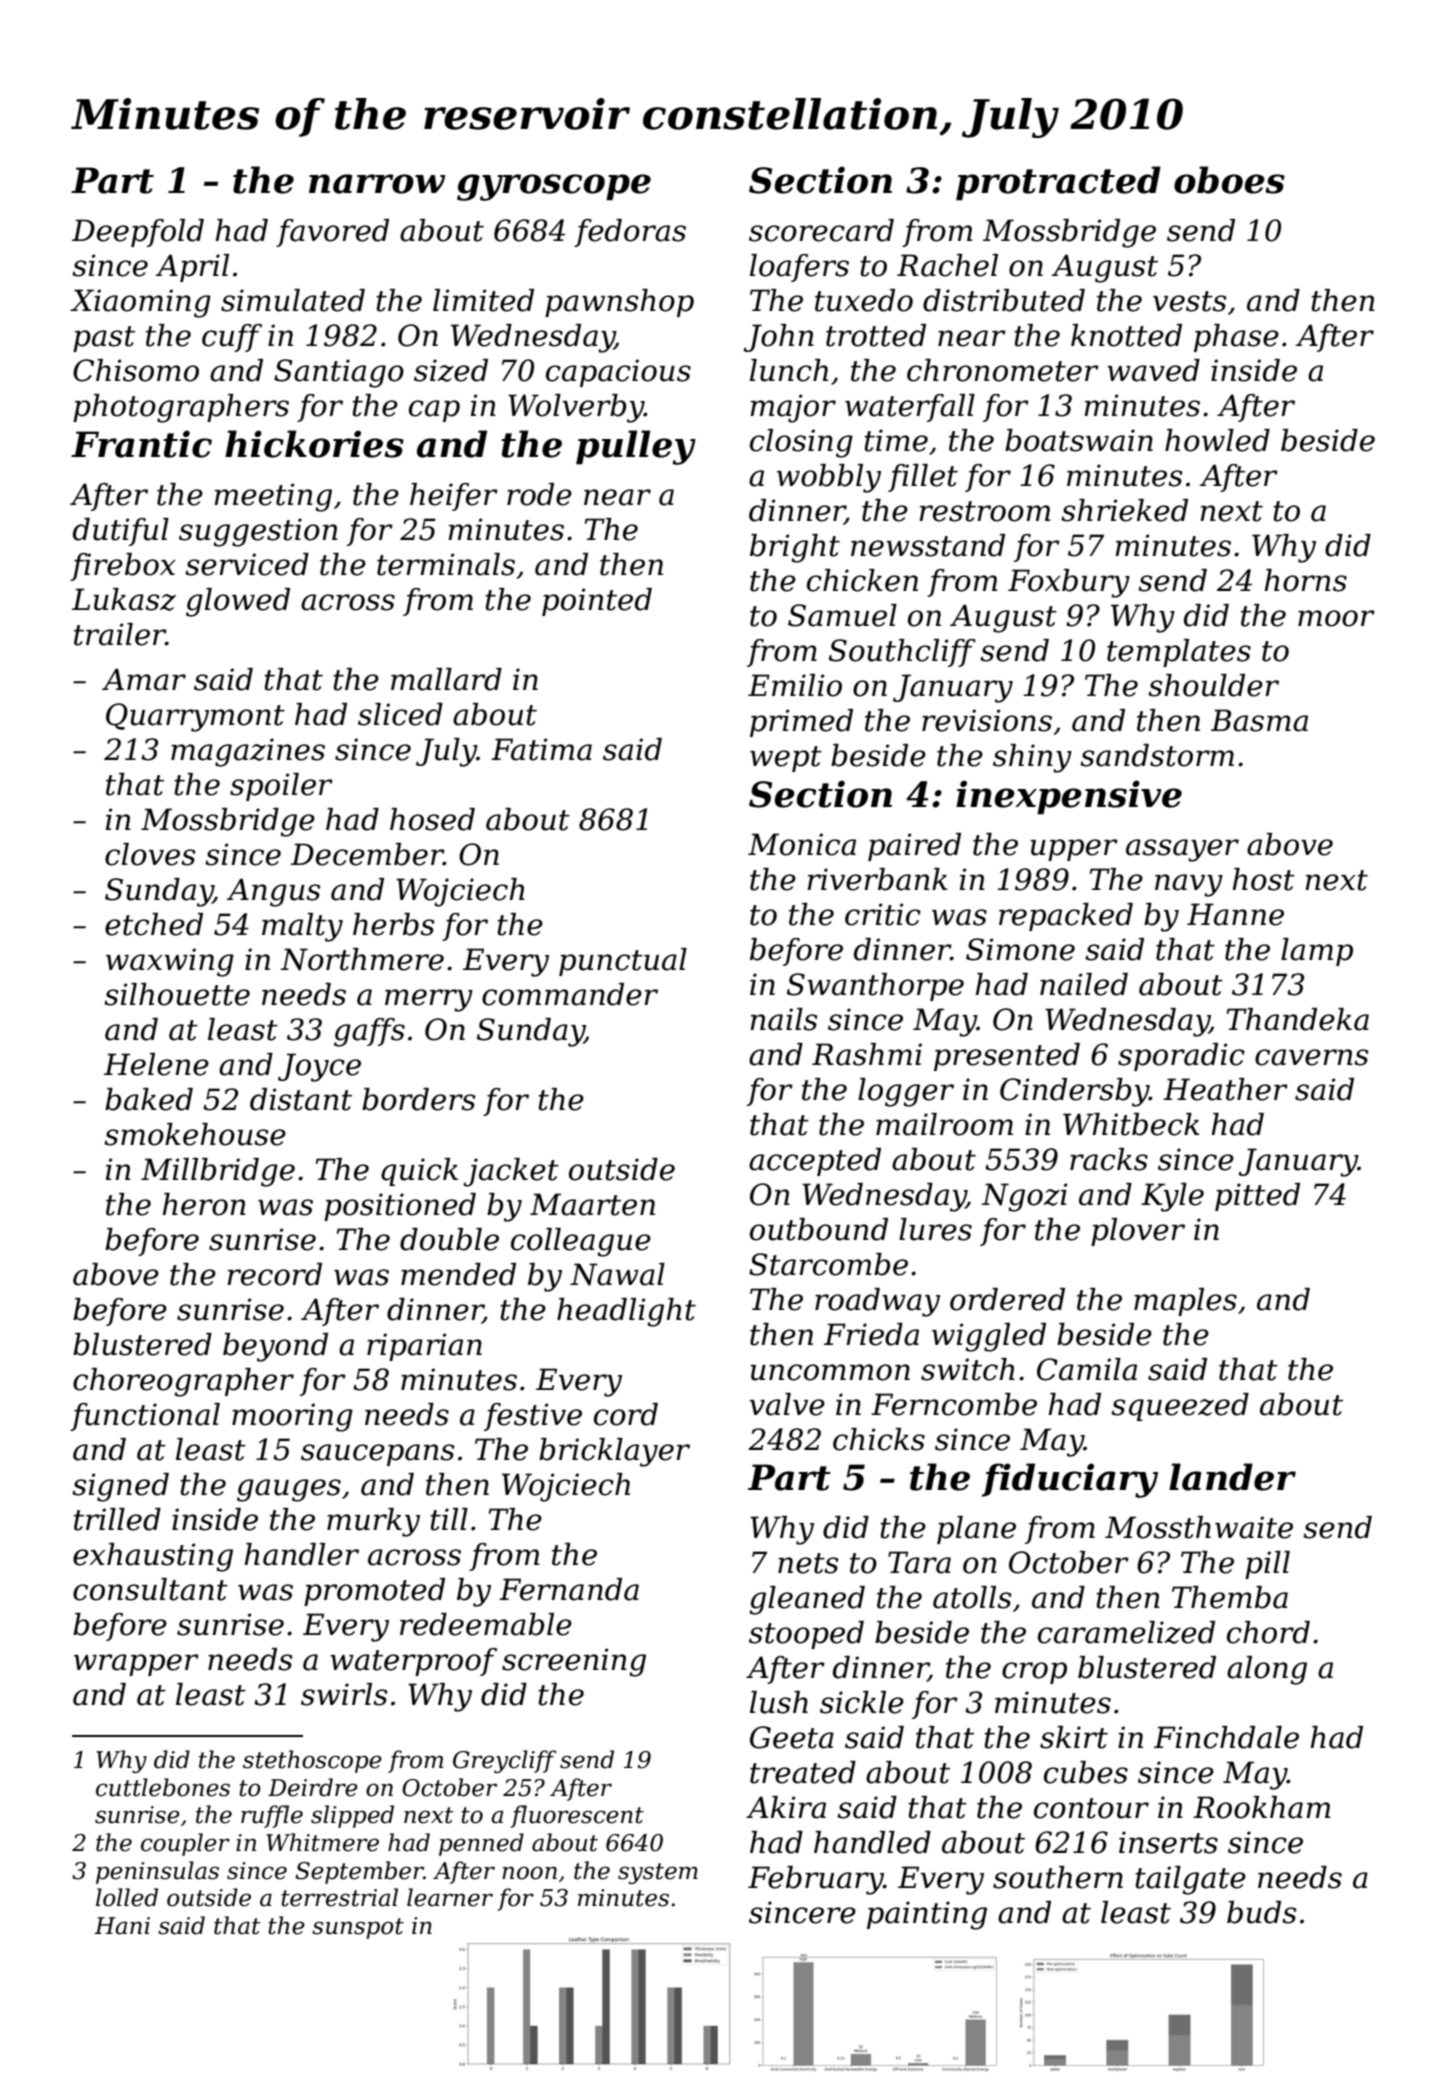 The width and height of the document is (1450, 2100). Describe the element at coordinates (658, 1873) in the document. I see `system` at that location.
